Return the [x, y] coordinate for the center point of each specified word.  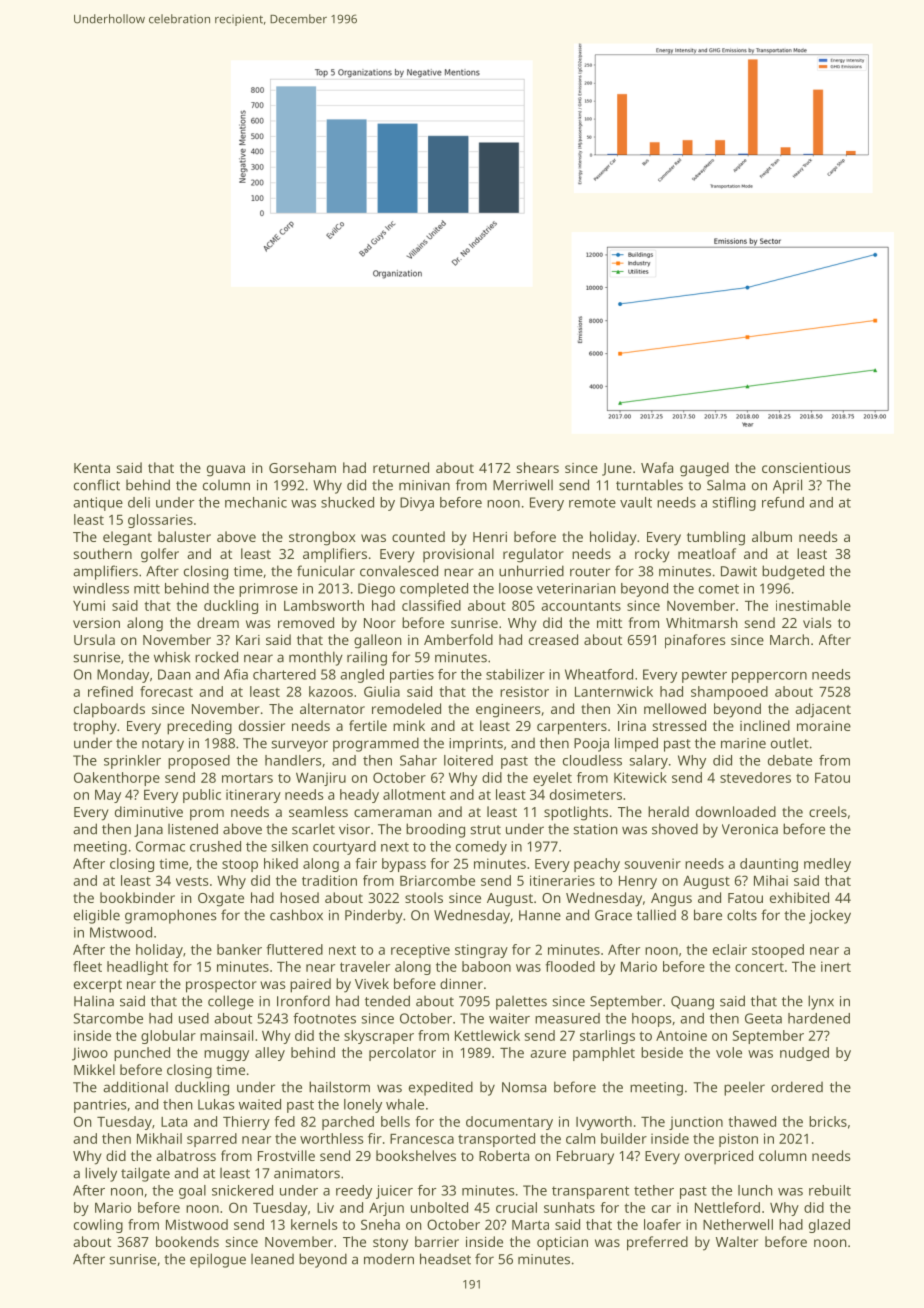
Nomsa [524, 1087]
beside [662, 1052]
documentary [509, 1123]
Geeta [763, 1018]
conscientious [806, 468]
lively [101, 1174]
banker [239, 949]
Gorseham [302, 467]
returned [401, 467]
